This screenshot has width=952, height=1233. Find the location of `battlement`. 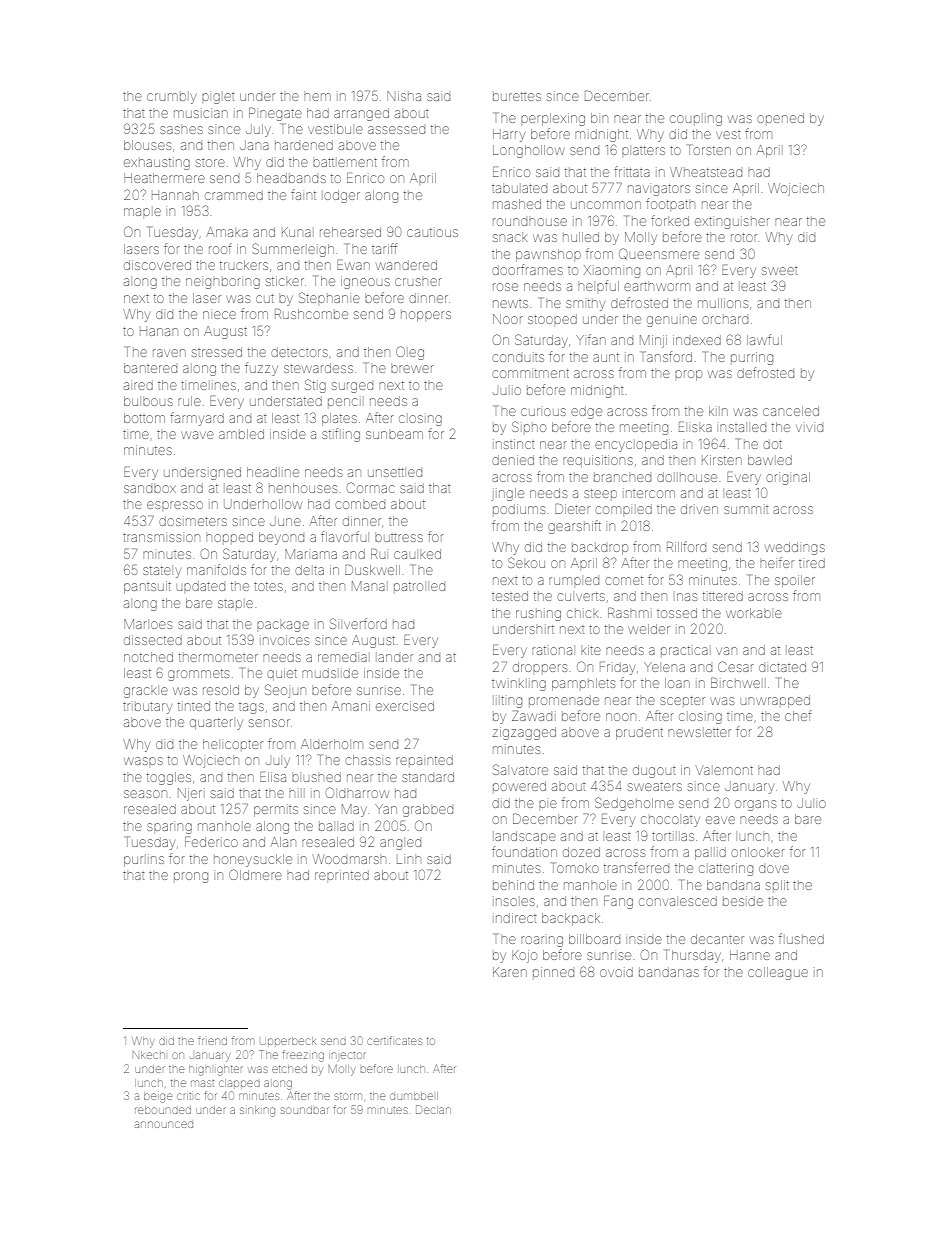

battlement is located at coordinates (345, 162).
